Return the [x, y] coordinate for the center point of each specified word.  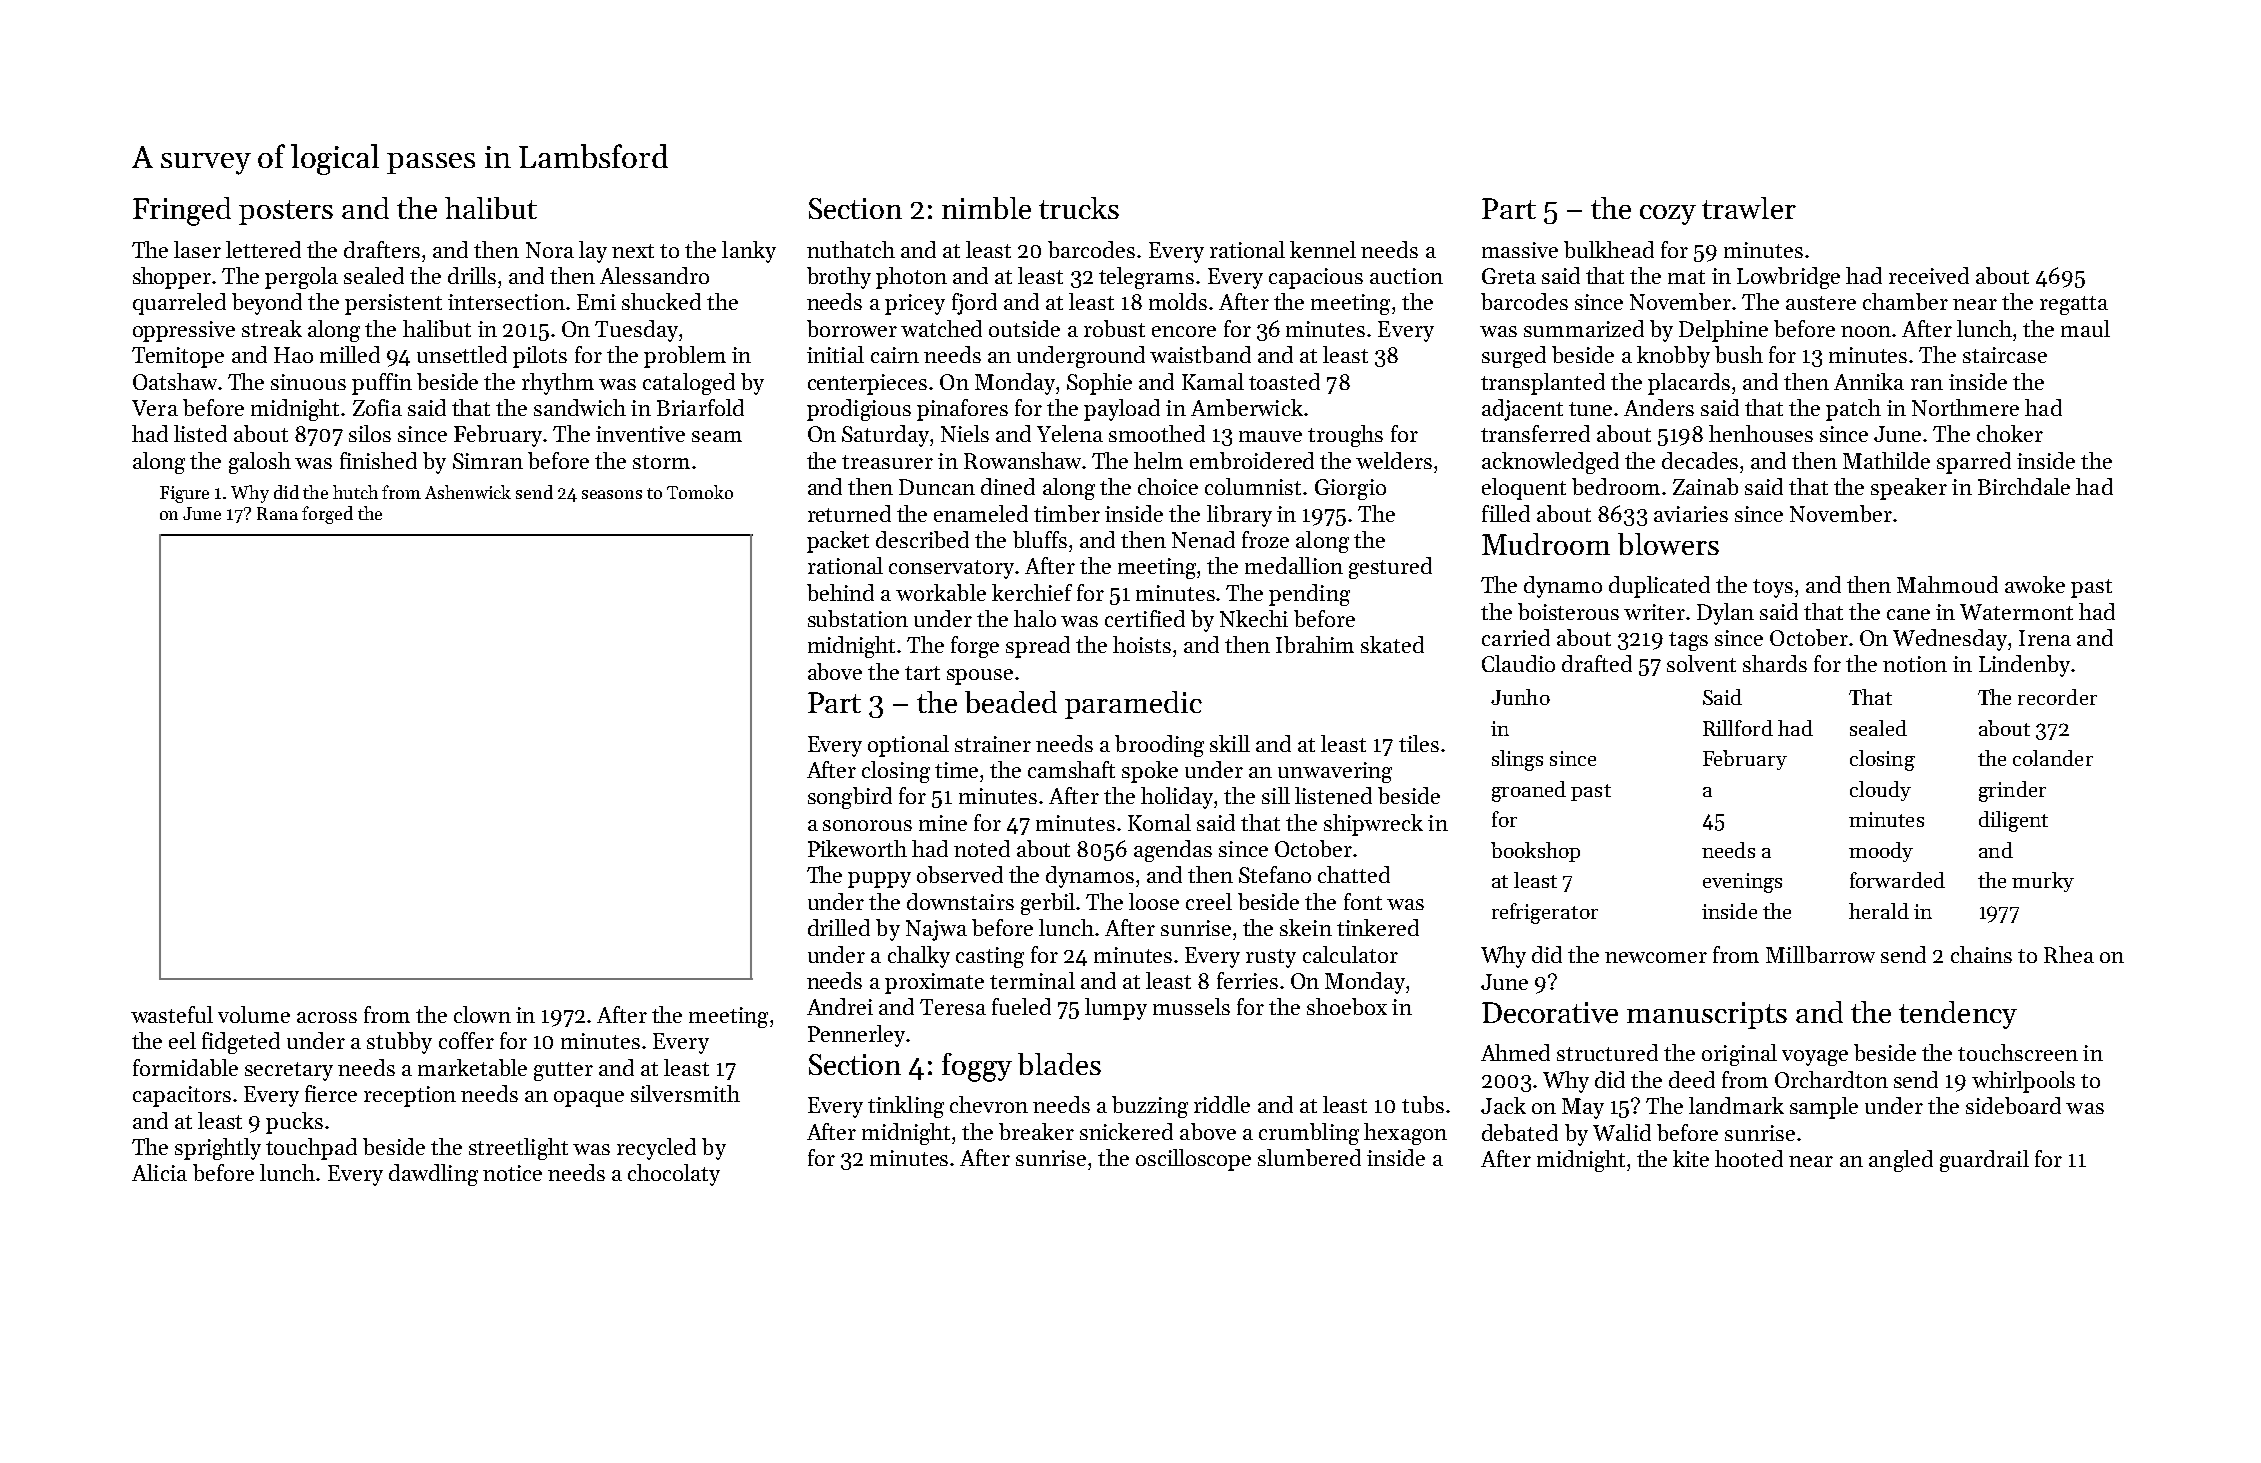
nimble [986, 208]
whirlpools [2023, 1082]
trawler [1749, 208]
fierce [331, 1093]
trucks [1079, 208]
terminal [1032, 980]
